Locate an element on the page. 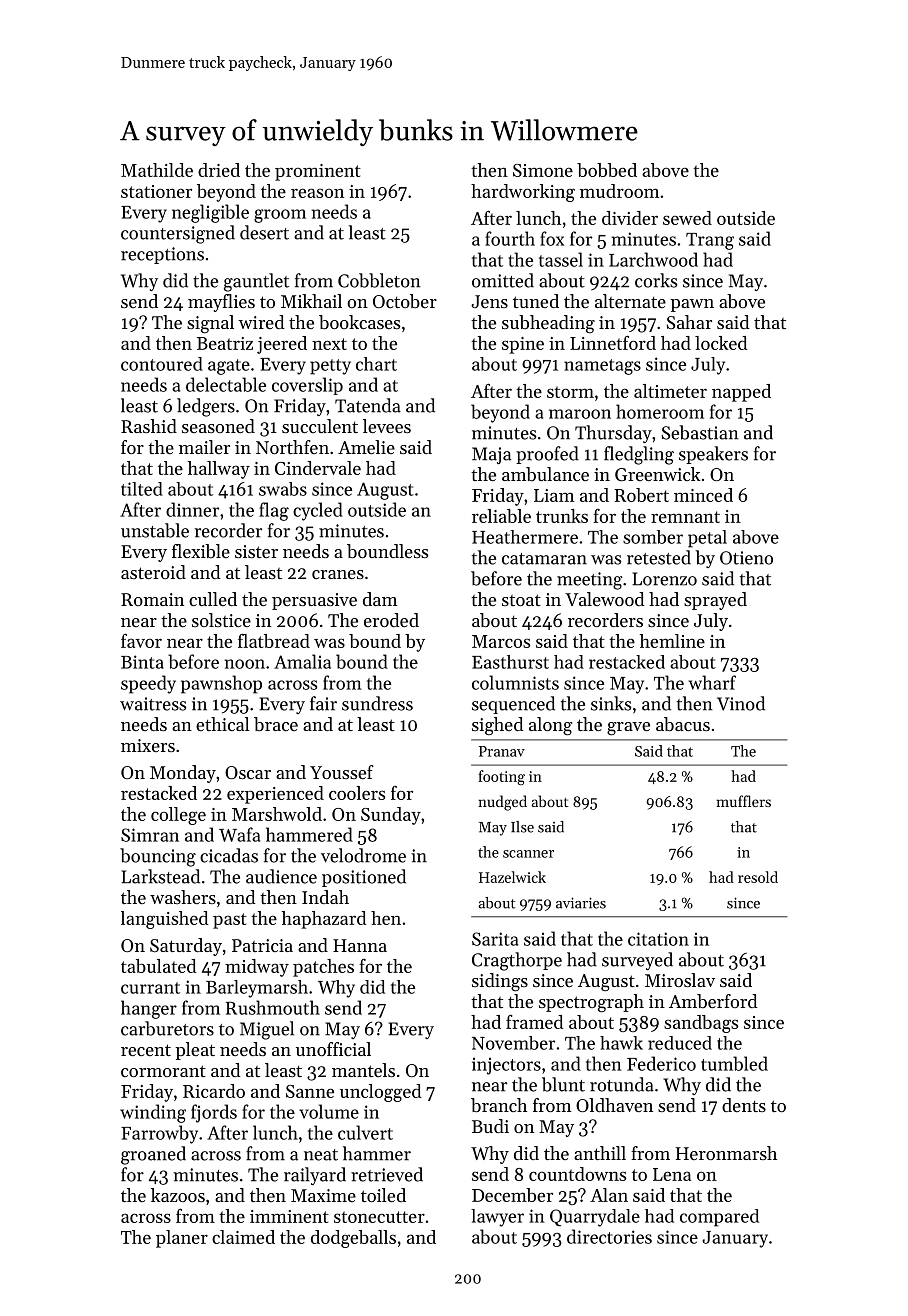 This document has width=908, height=1316. locked is located at coordinates (721, 343).
